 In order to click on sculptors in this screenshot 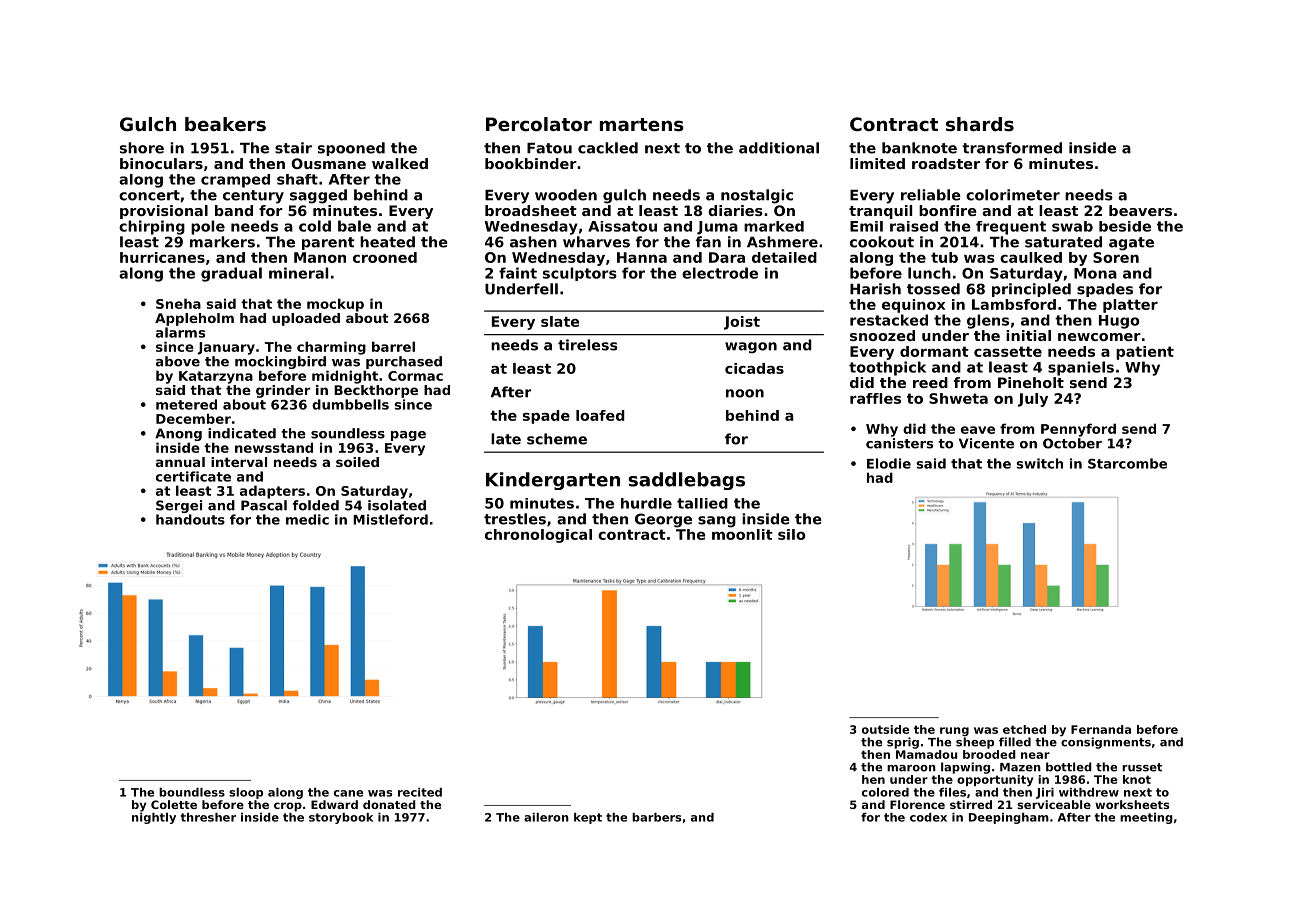, I will do `click(580, 274)`.
